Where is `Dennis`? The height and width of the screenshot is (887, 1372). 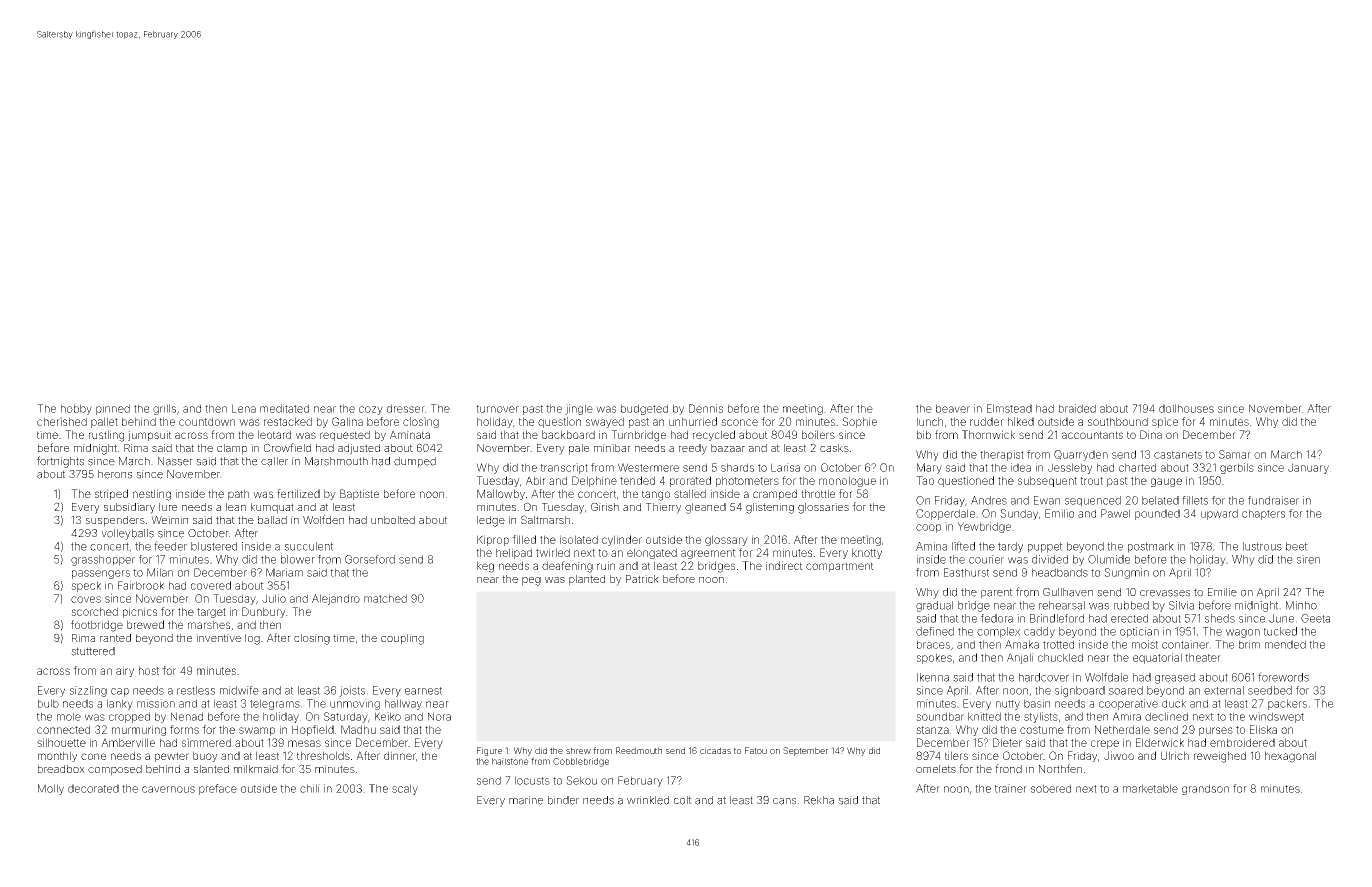
Dennis is located at coordinates (706, 408).
